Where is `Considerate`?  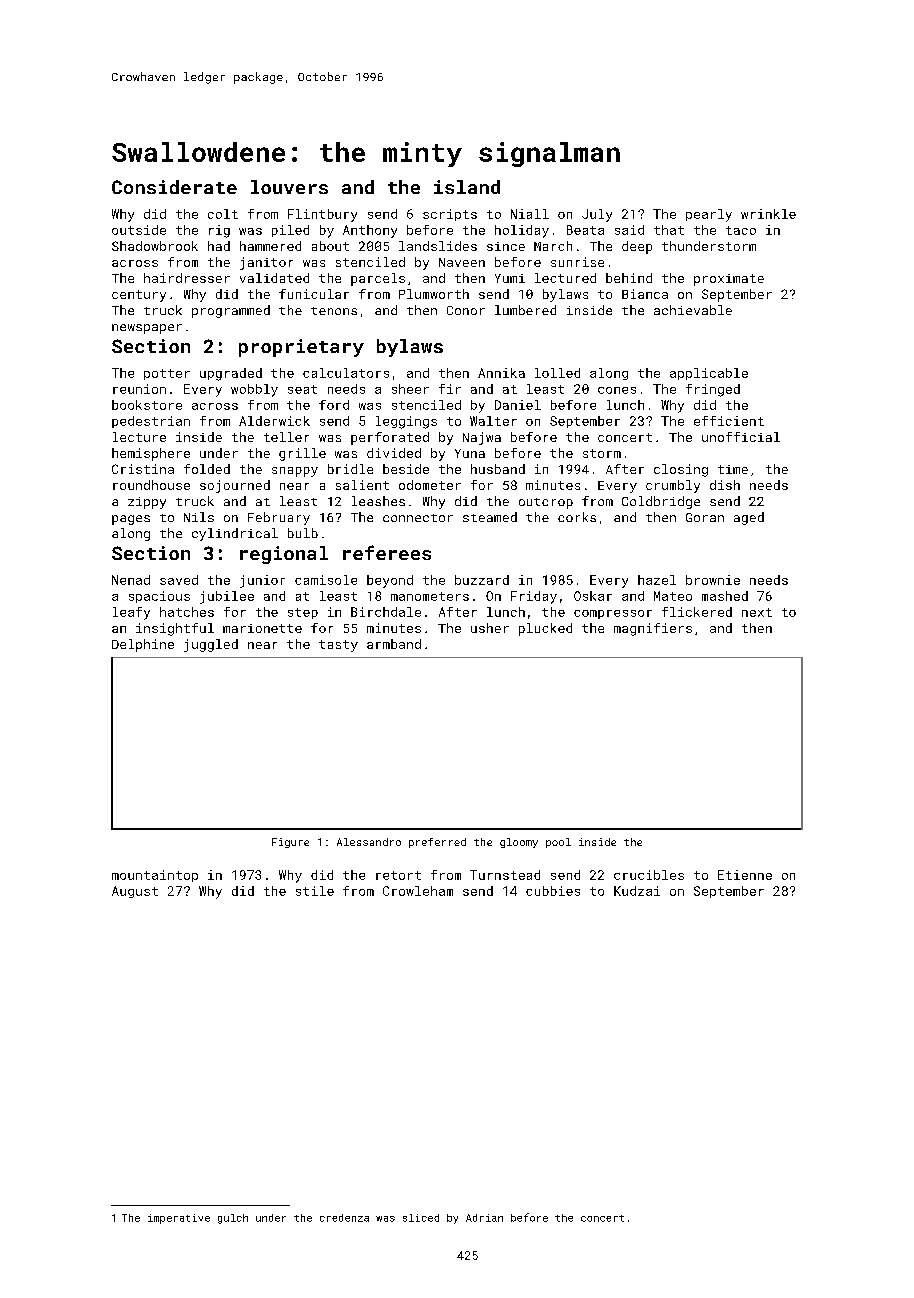 Considerate is located at coordinates (174, 187).
